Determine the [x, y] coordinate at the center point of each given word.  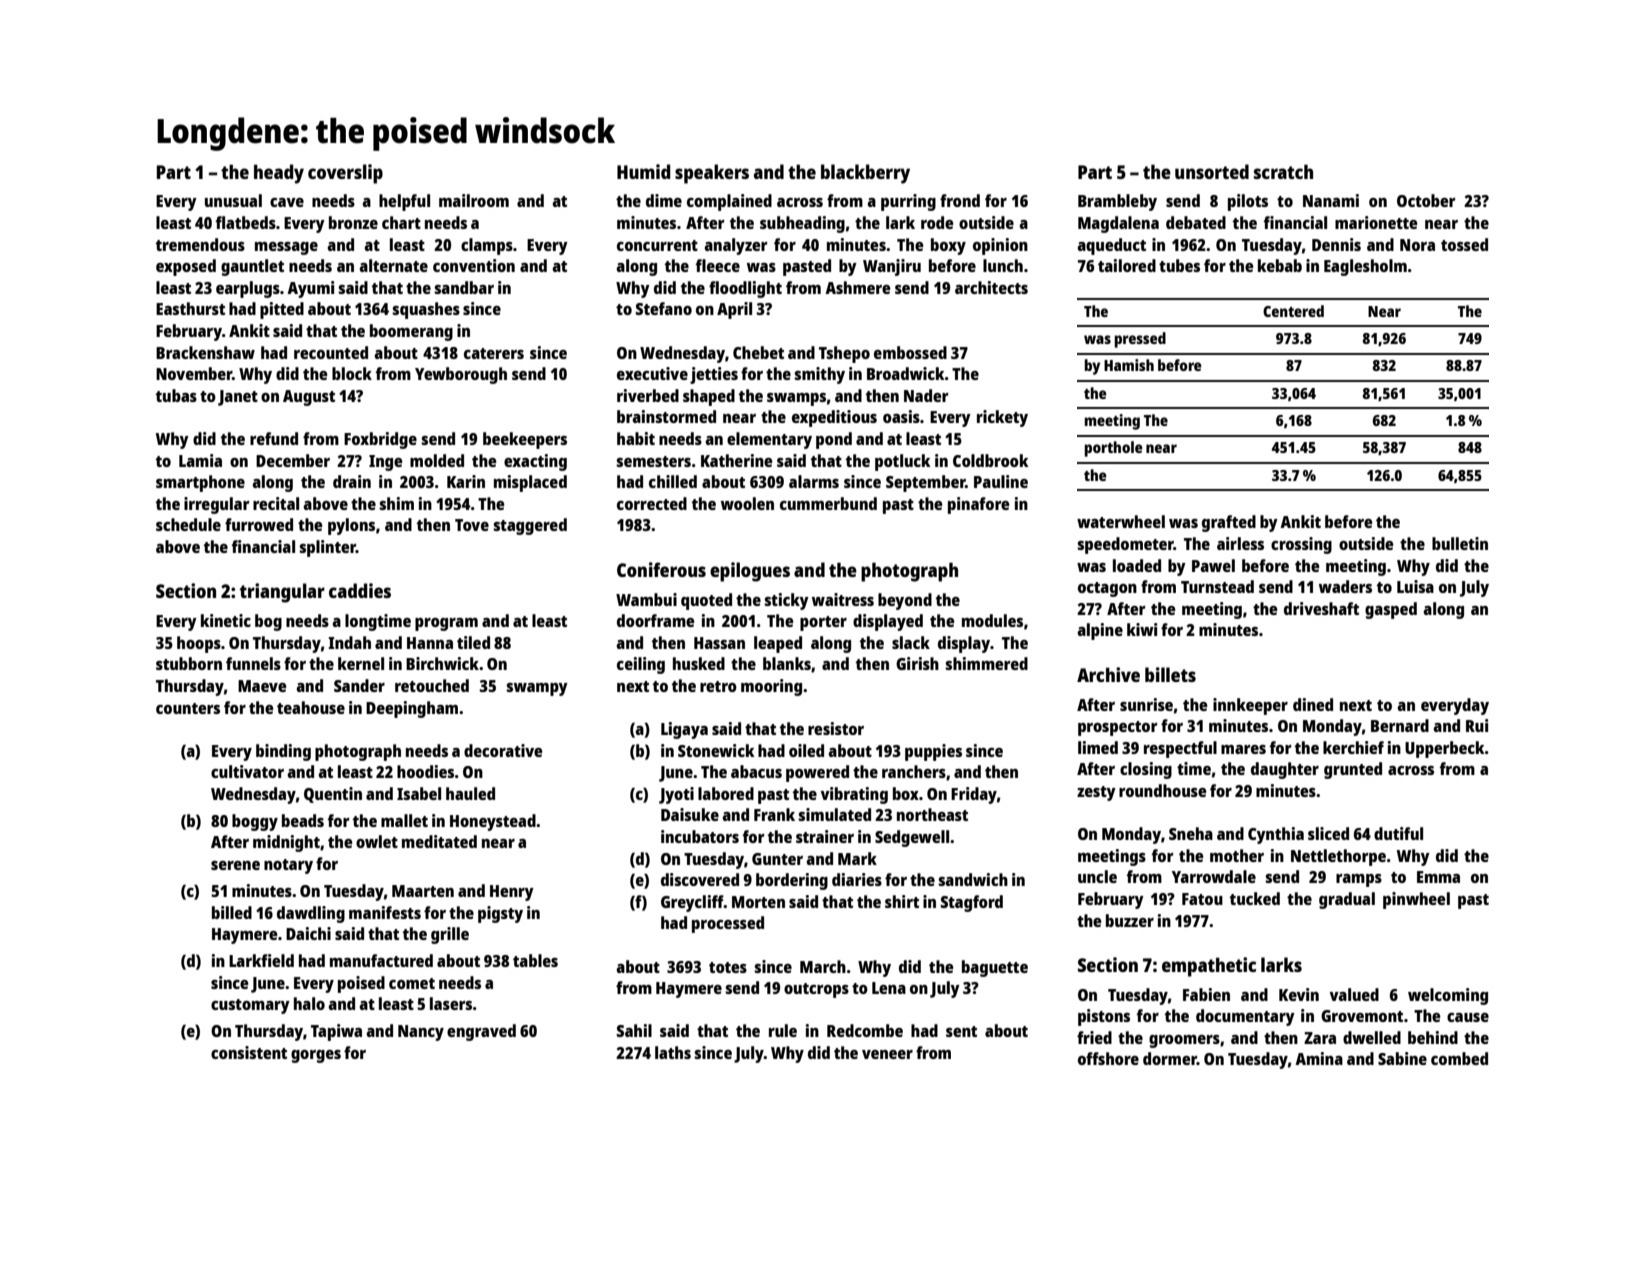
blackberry [865, 174]
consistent [249, 1052]
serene [235, 865]
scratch [1283, 171]
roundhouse [1163, 790]
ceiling [641, 665]
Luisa [1415, 586]
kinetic [226, 620]
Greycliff [692, 903]
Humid [644, 171]
